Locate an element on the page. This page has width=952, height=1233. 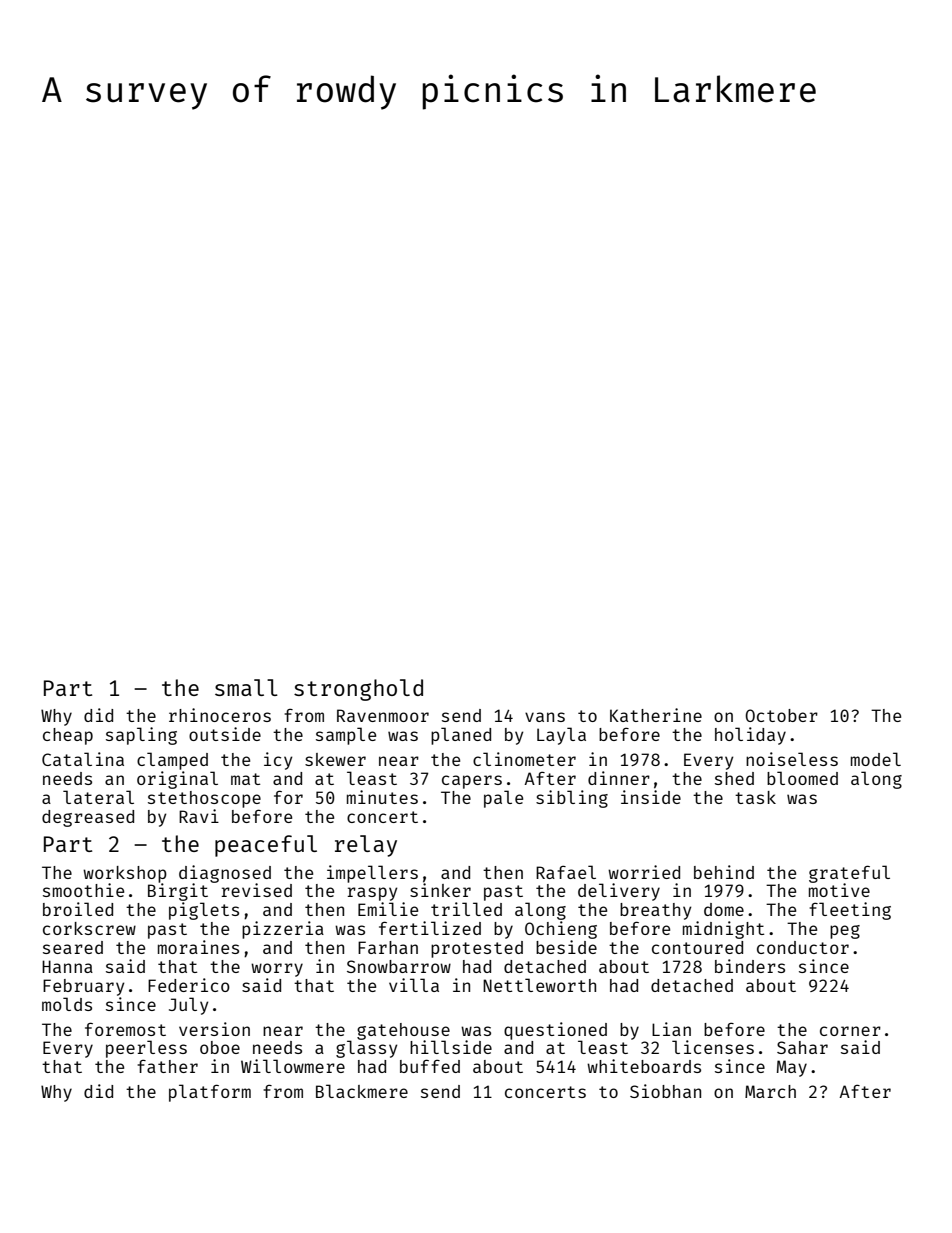
bloomed is located at coordinates (802, 778).
